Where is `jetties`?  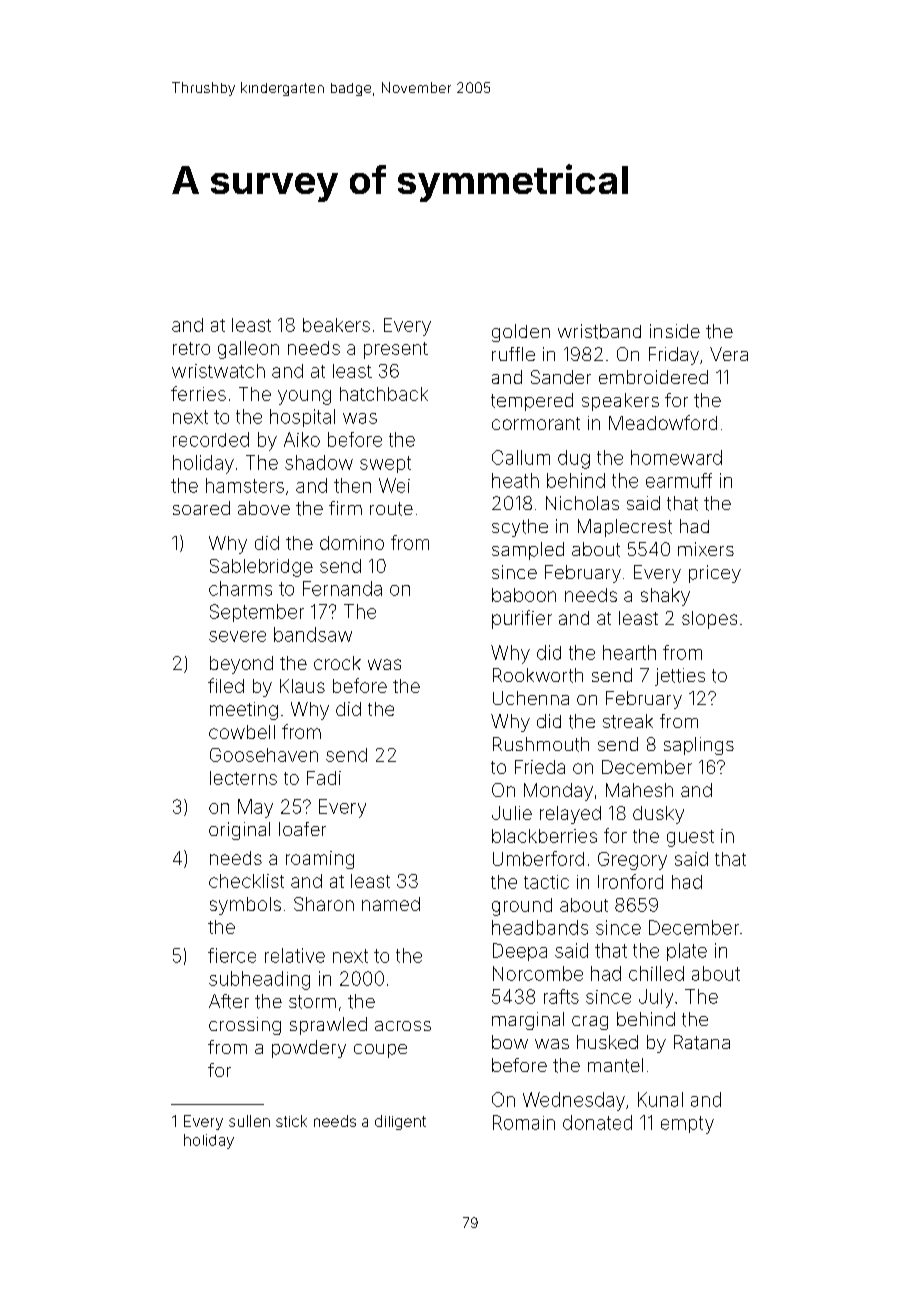
jetties is located at coordinates (680, 677).
